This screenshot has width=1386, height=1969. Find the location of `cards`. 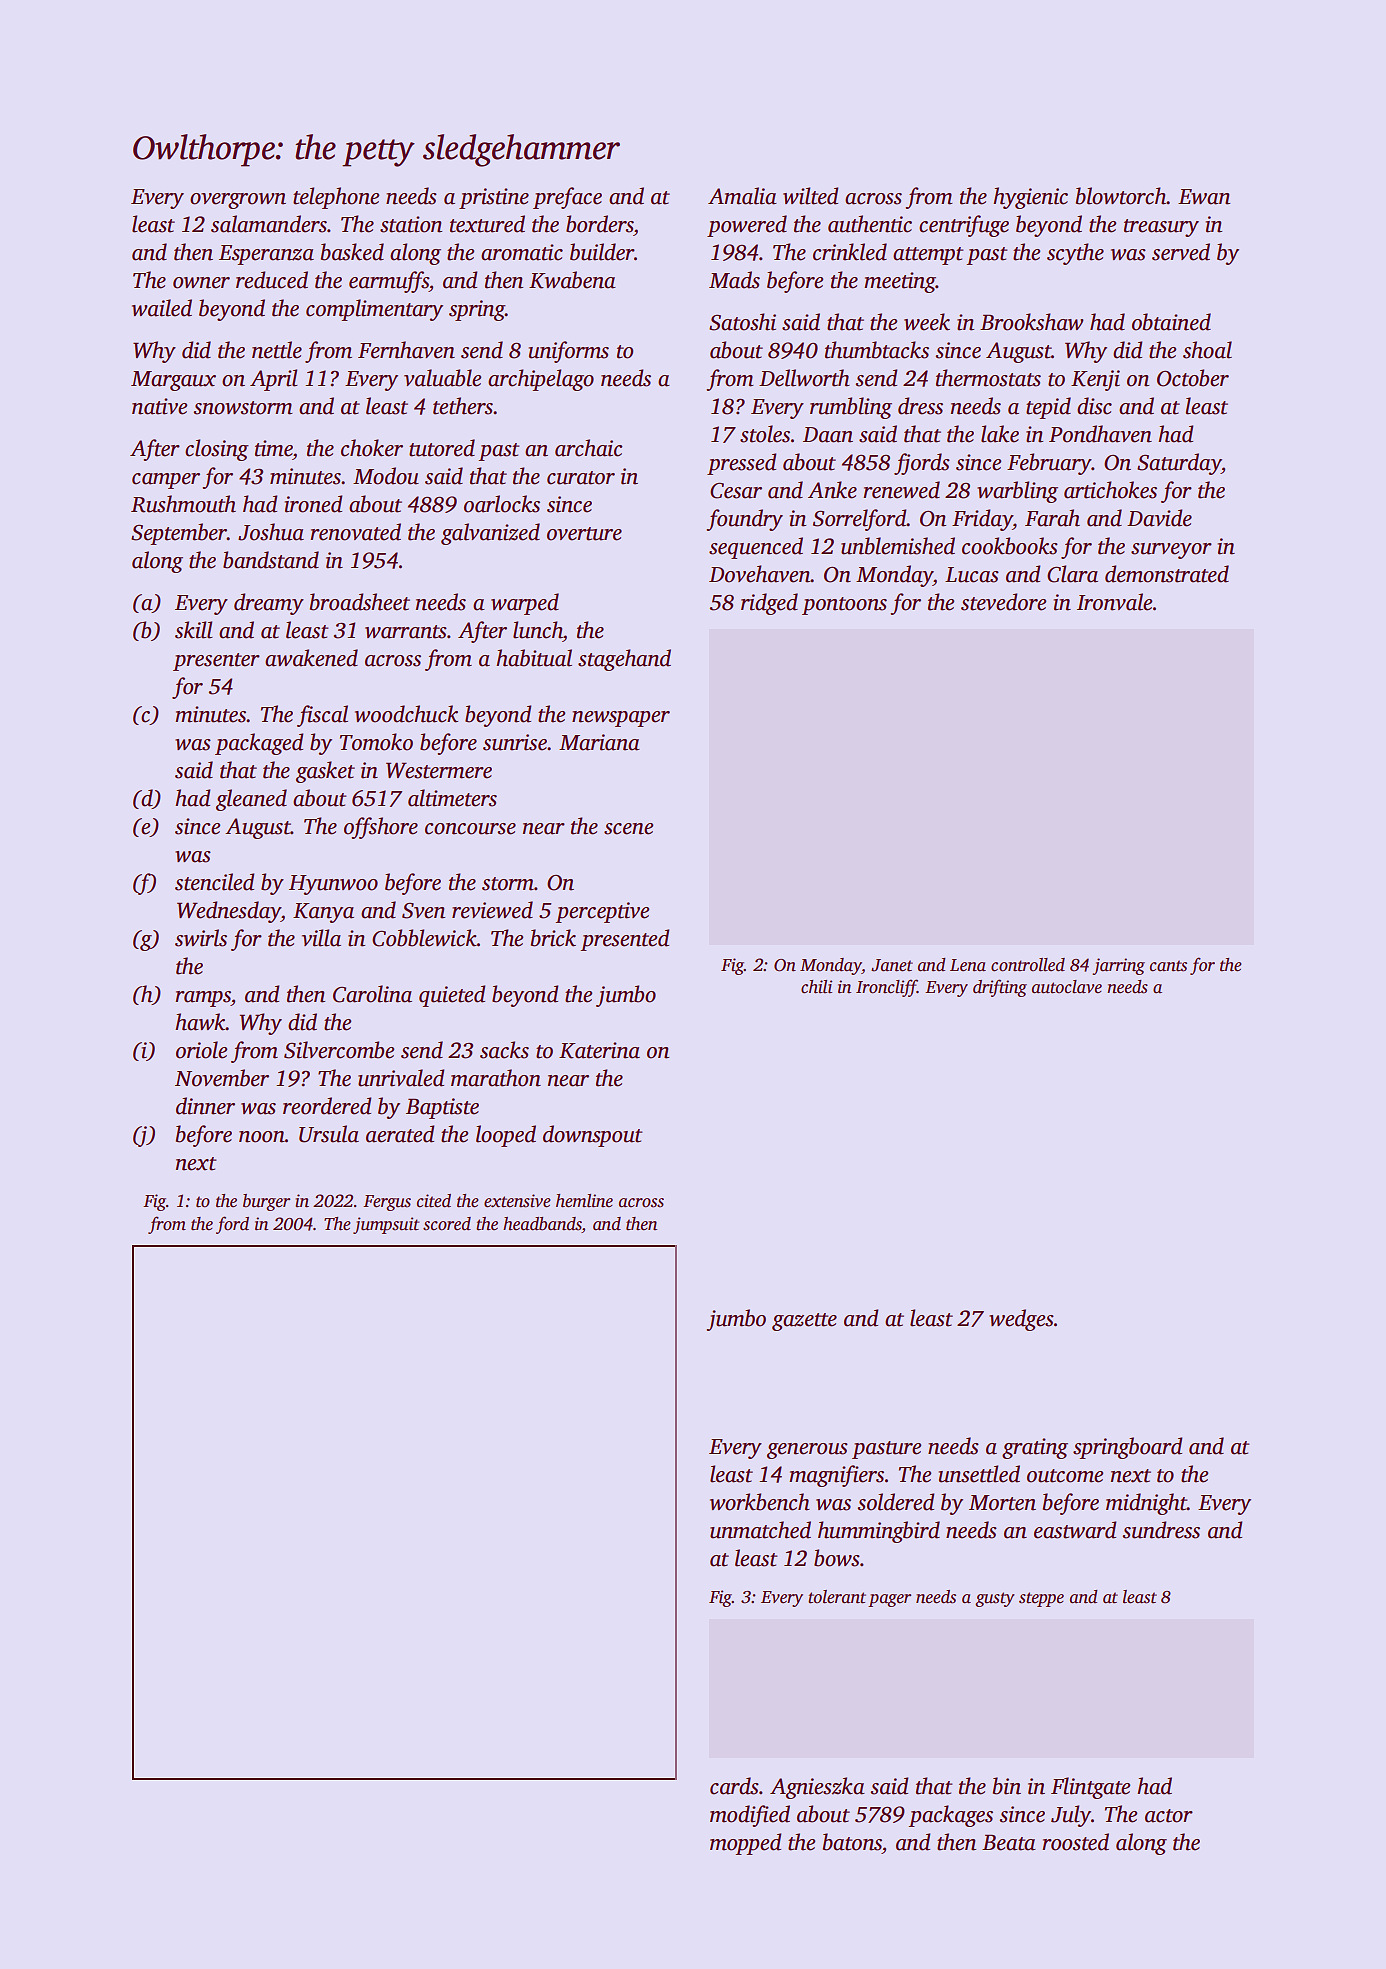

cards is located at coordinates (734, 1786).
